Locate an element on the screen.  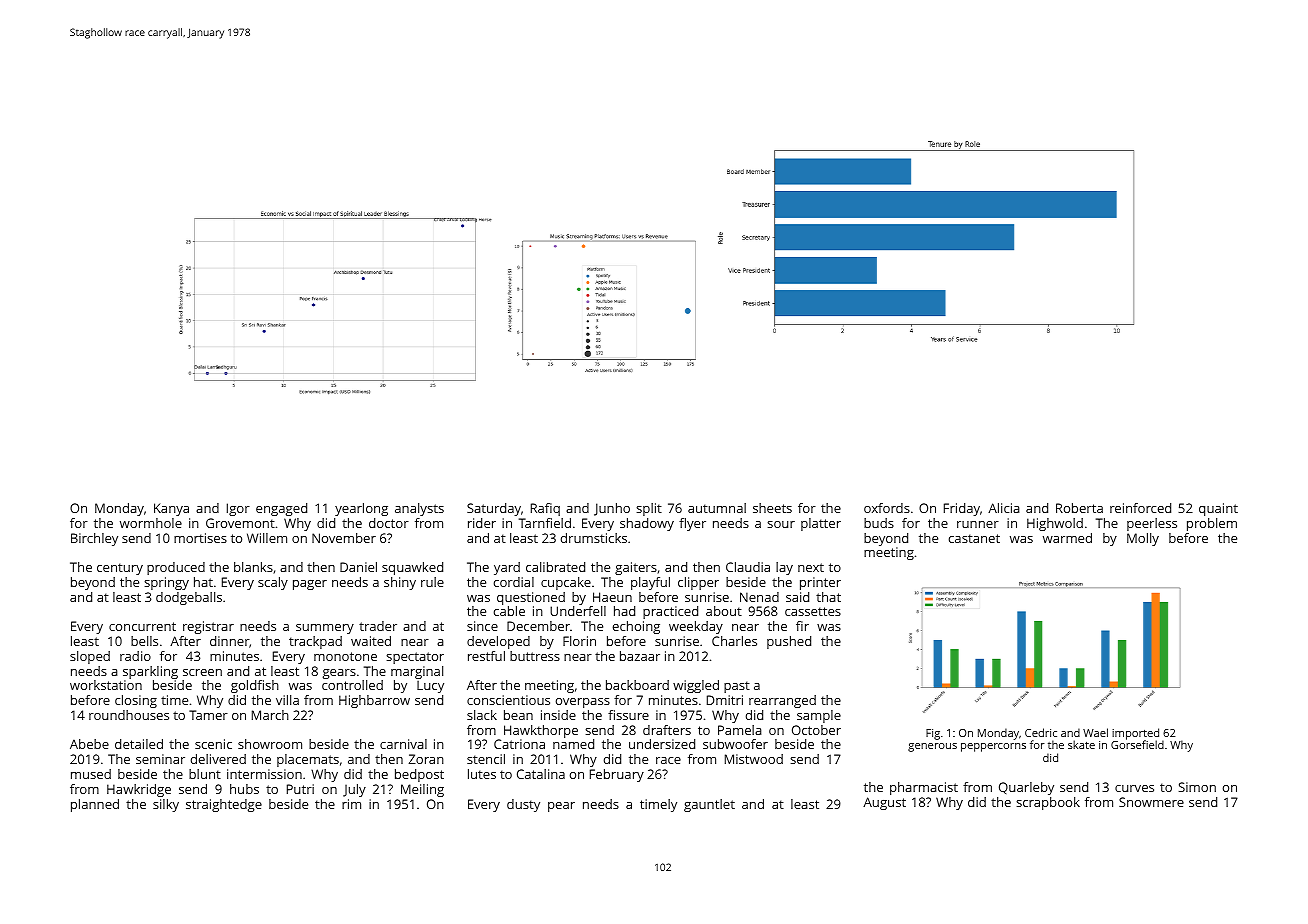
straightedge is located at coordinates (224, 805).
